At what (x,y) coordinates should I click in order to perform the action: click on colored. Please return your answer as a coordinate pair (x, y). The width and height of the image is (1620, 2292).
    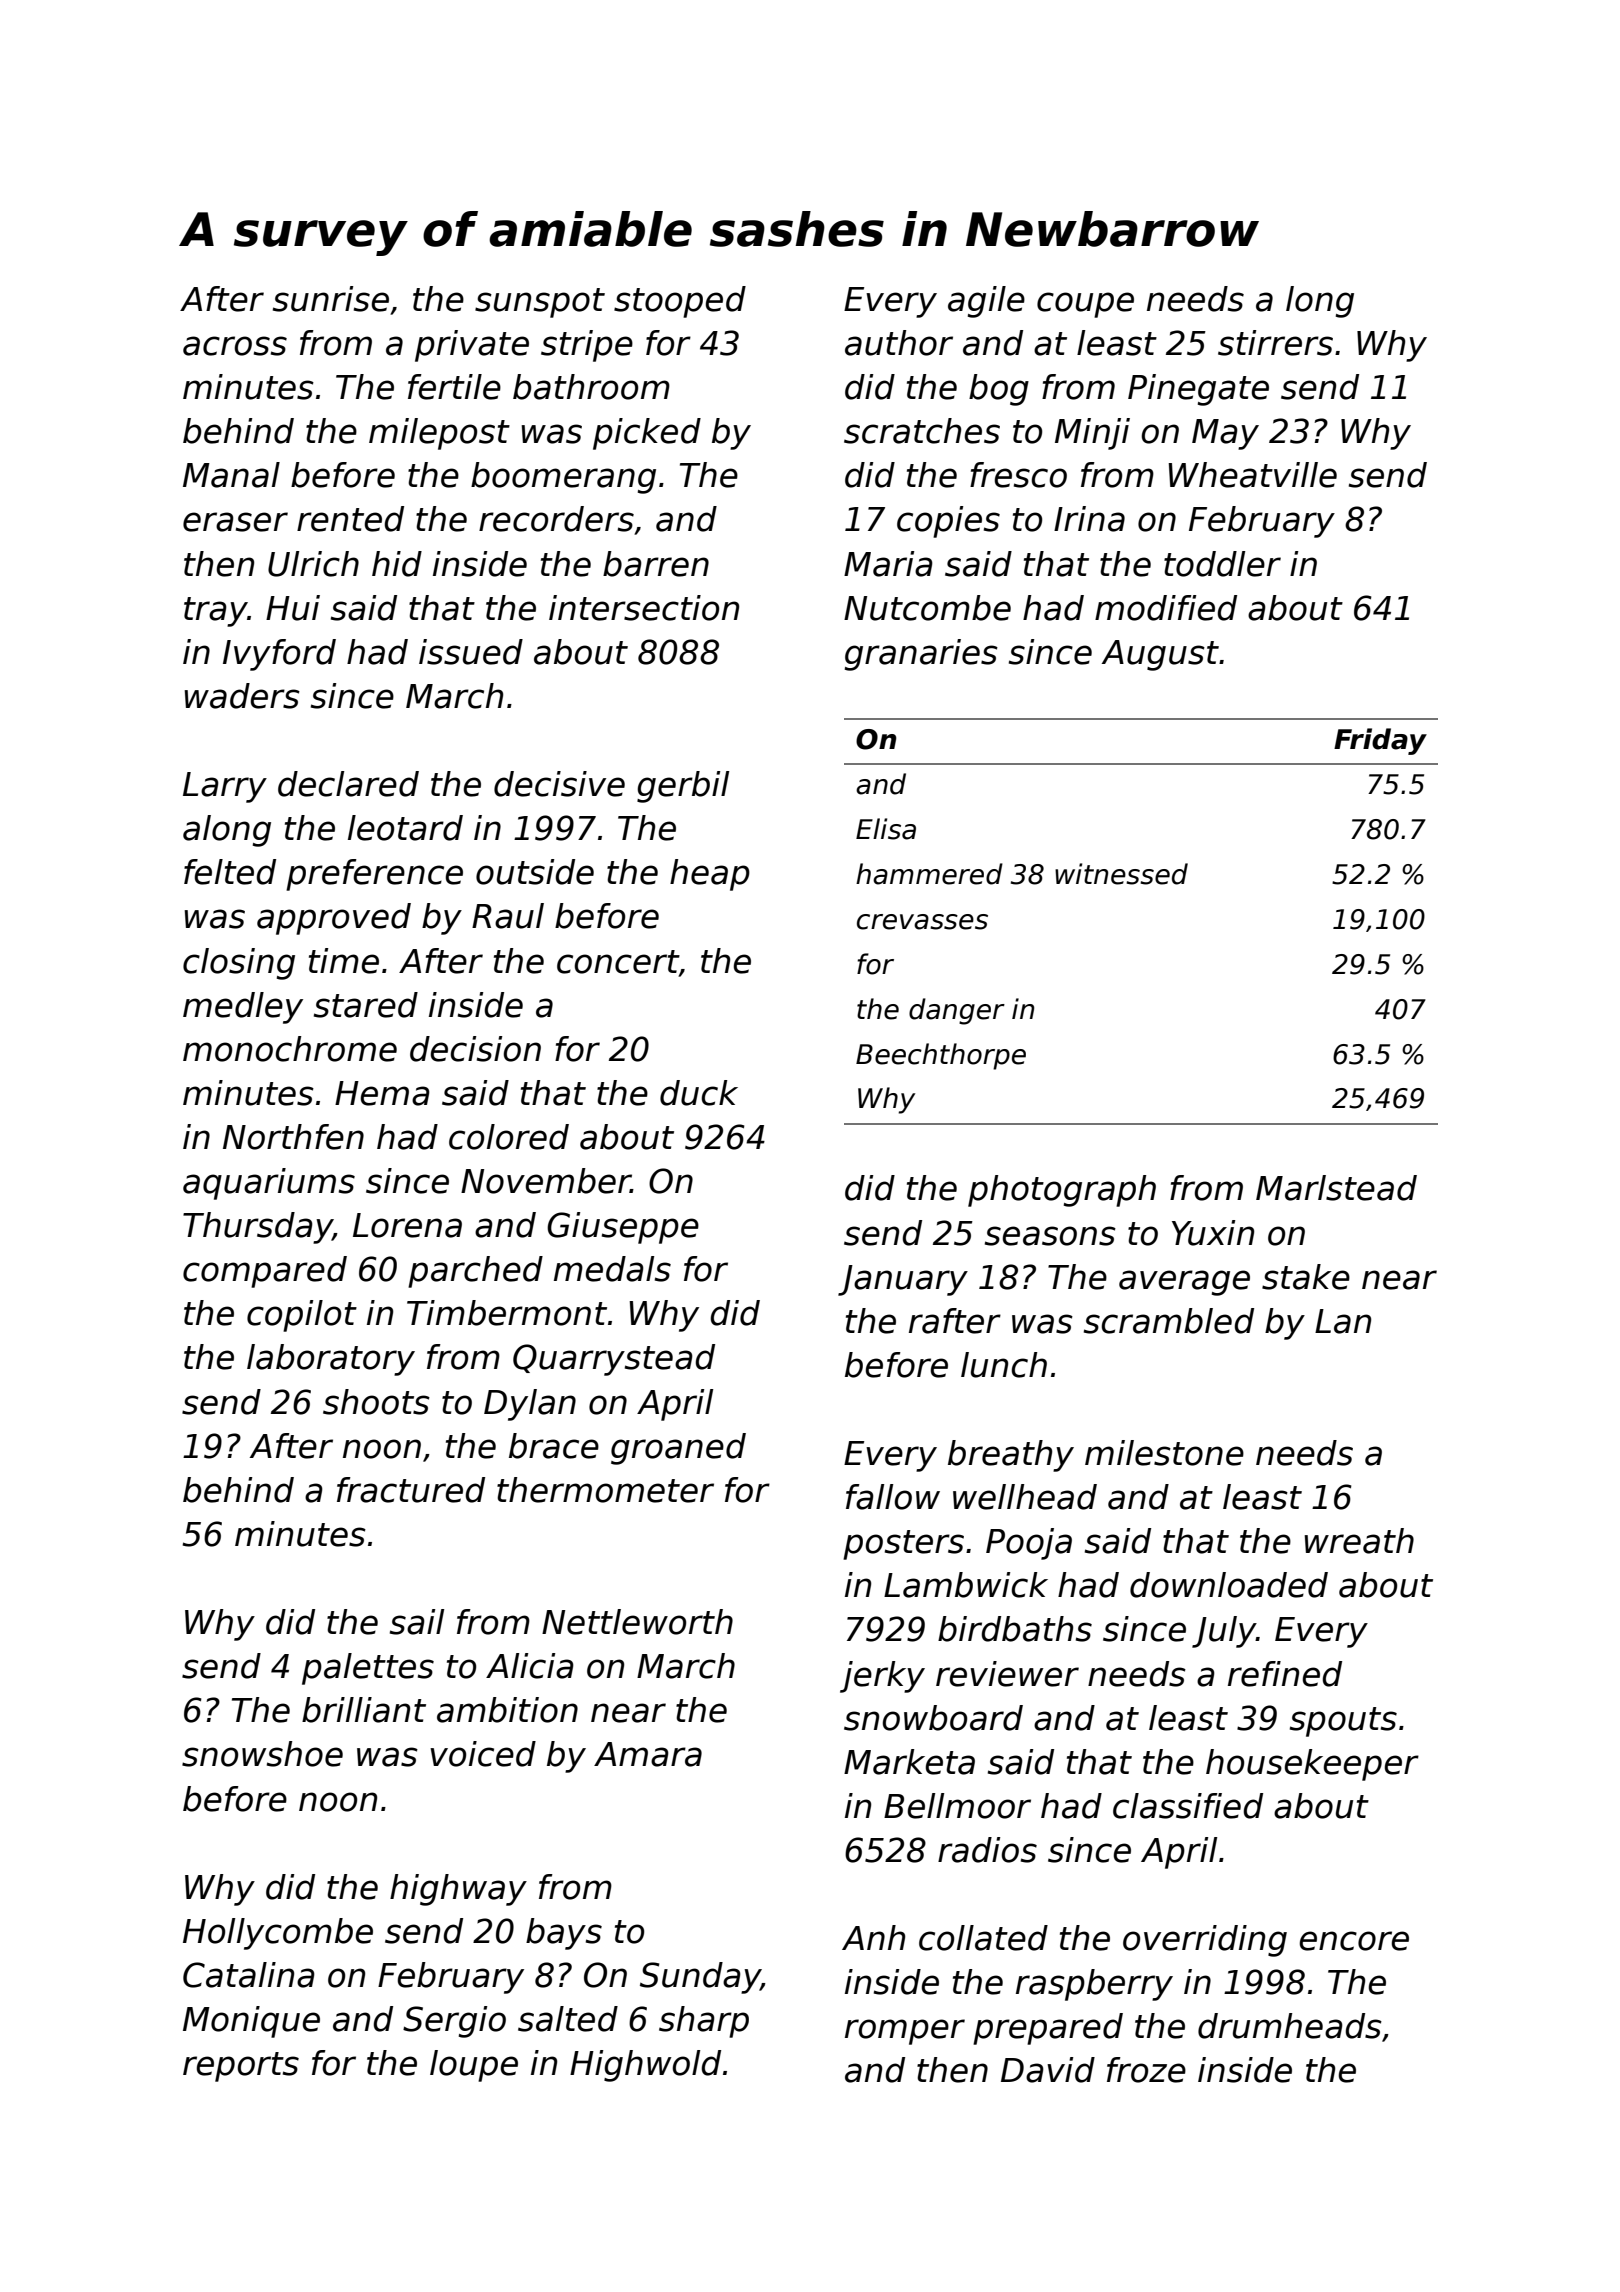
    Looking at the image, I should click on (509, 1137).
